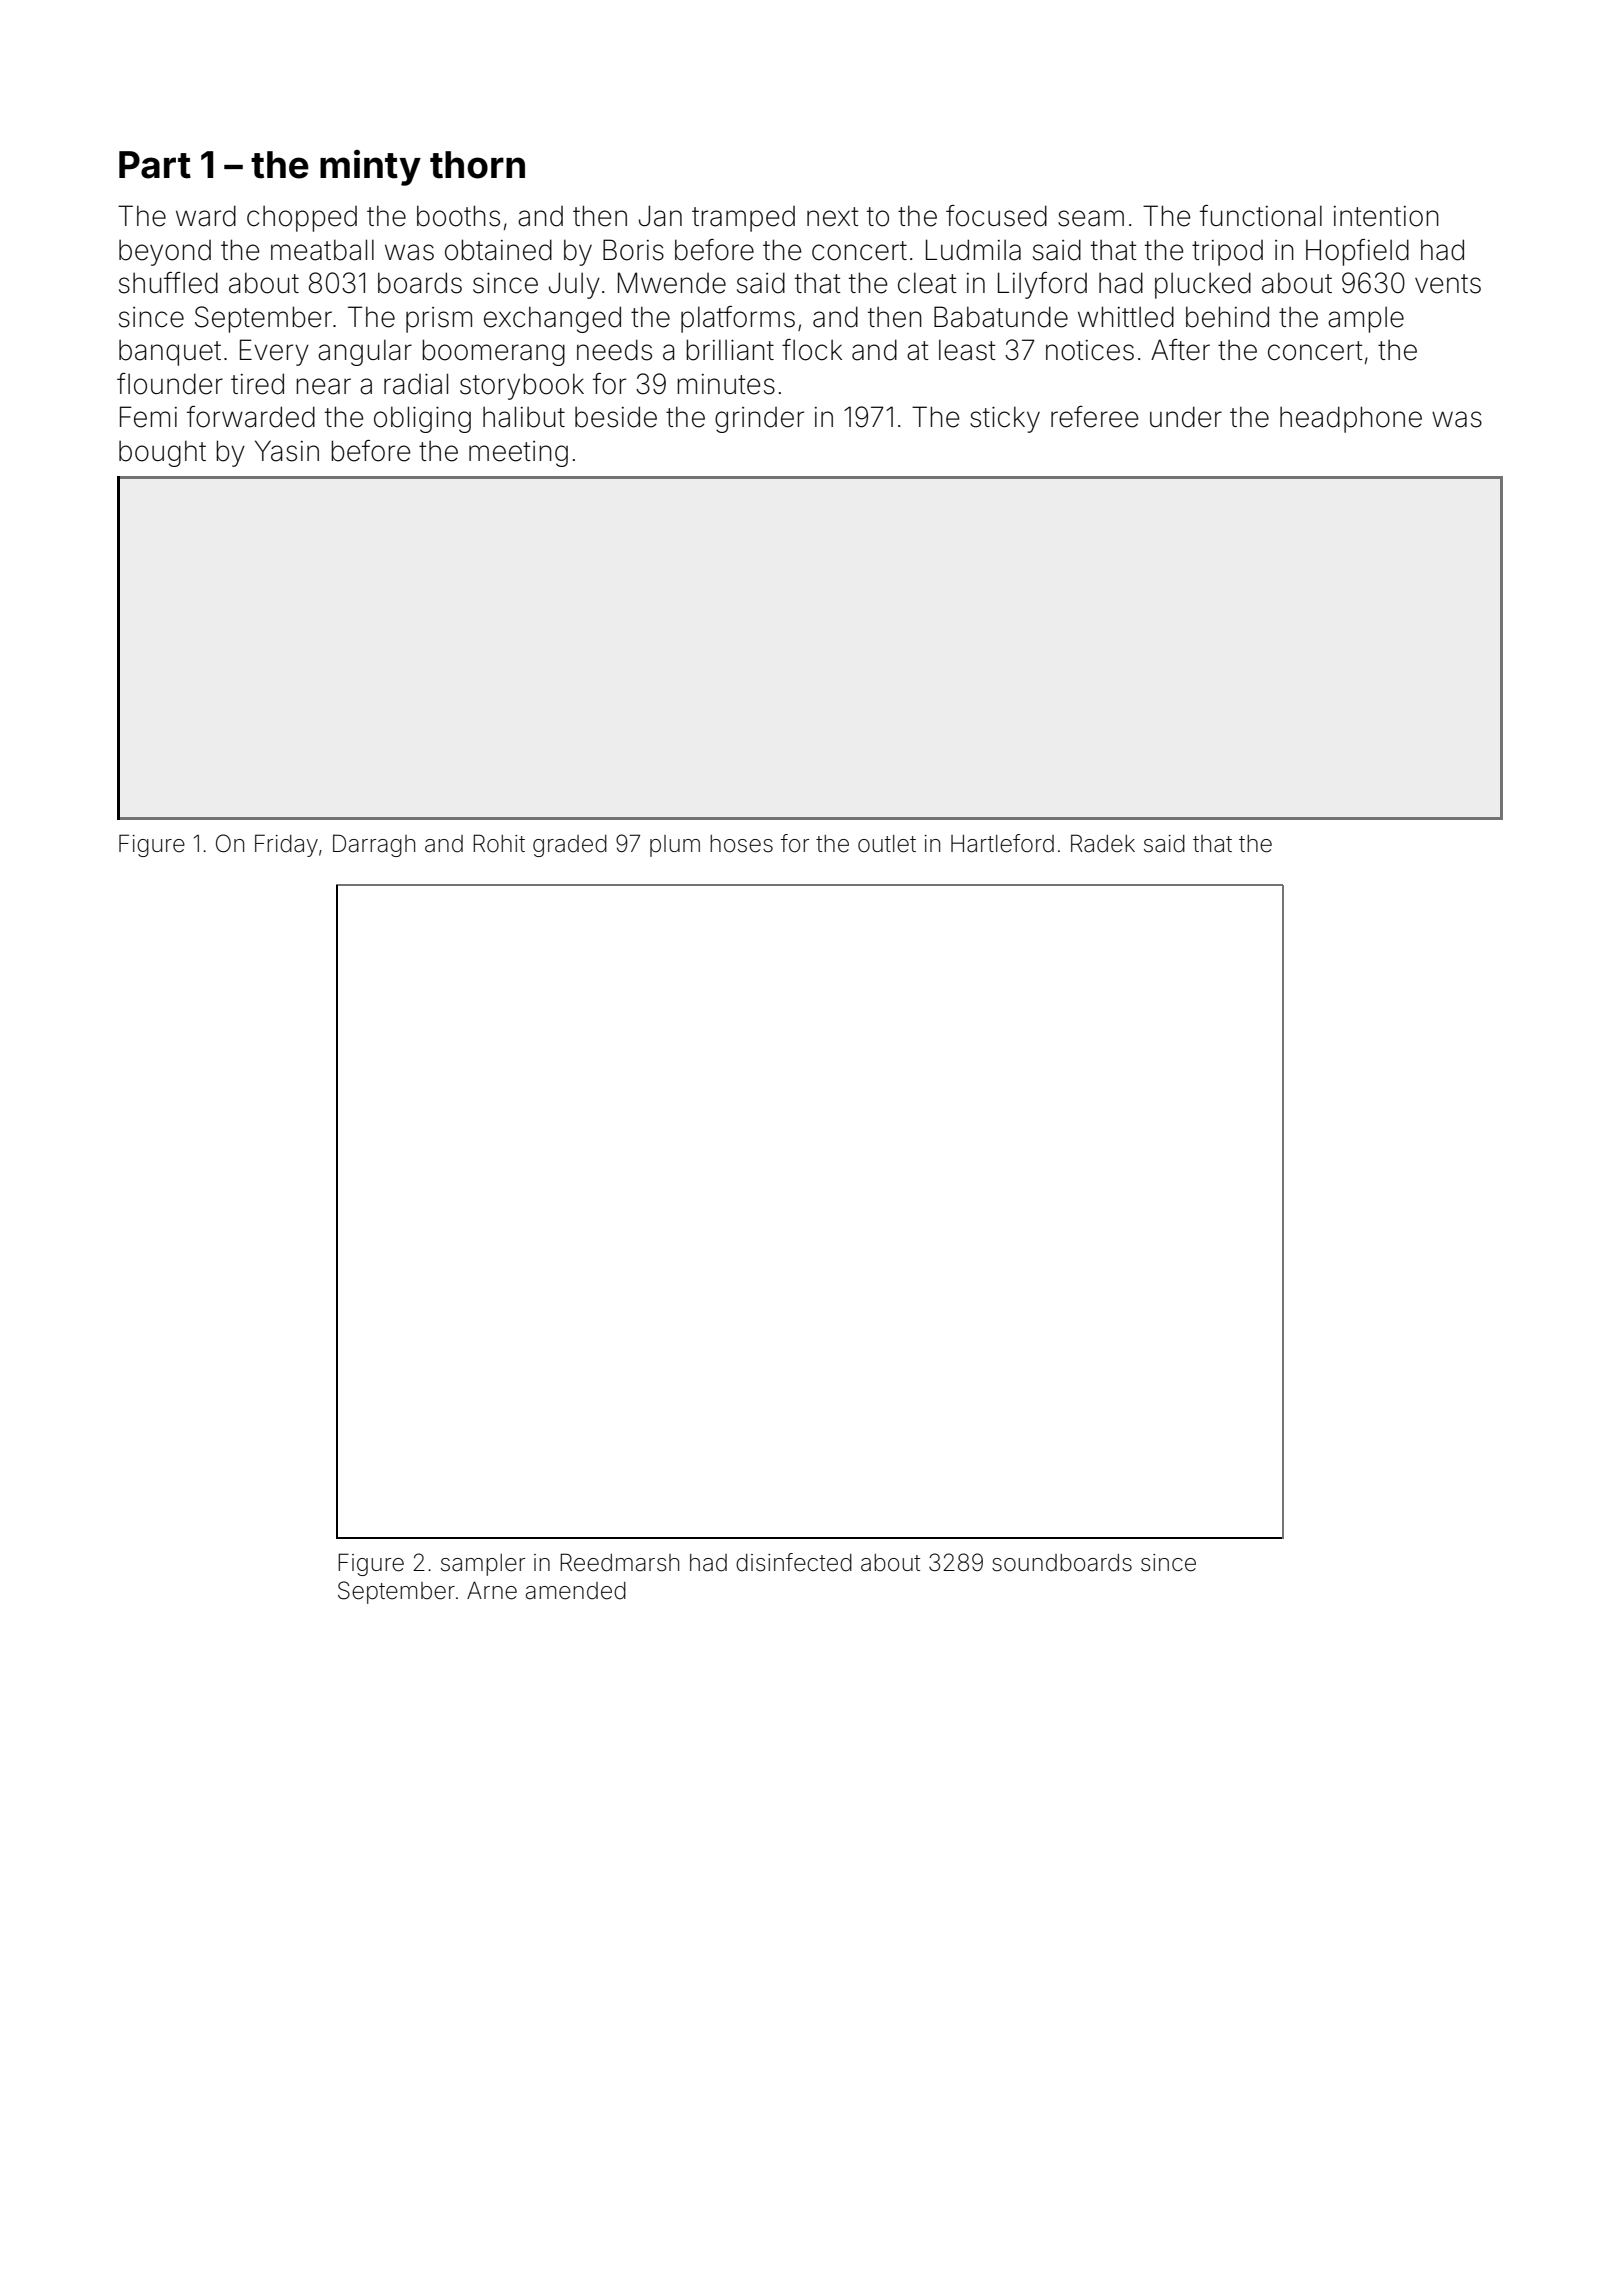  Describe the element at coordinates (616, 417) in the screenshot. I see `beside` at that location.
